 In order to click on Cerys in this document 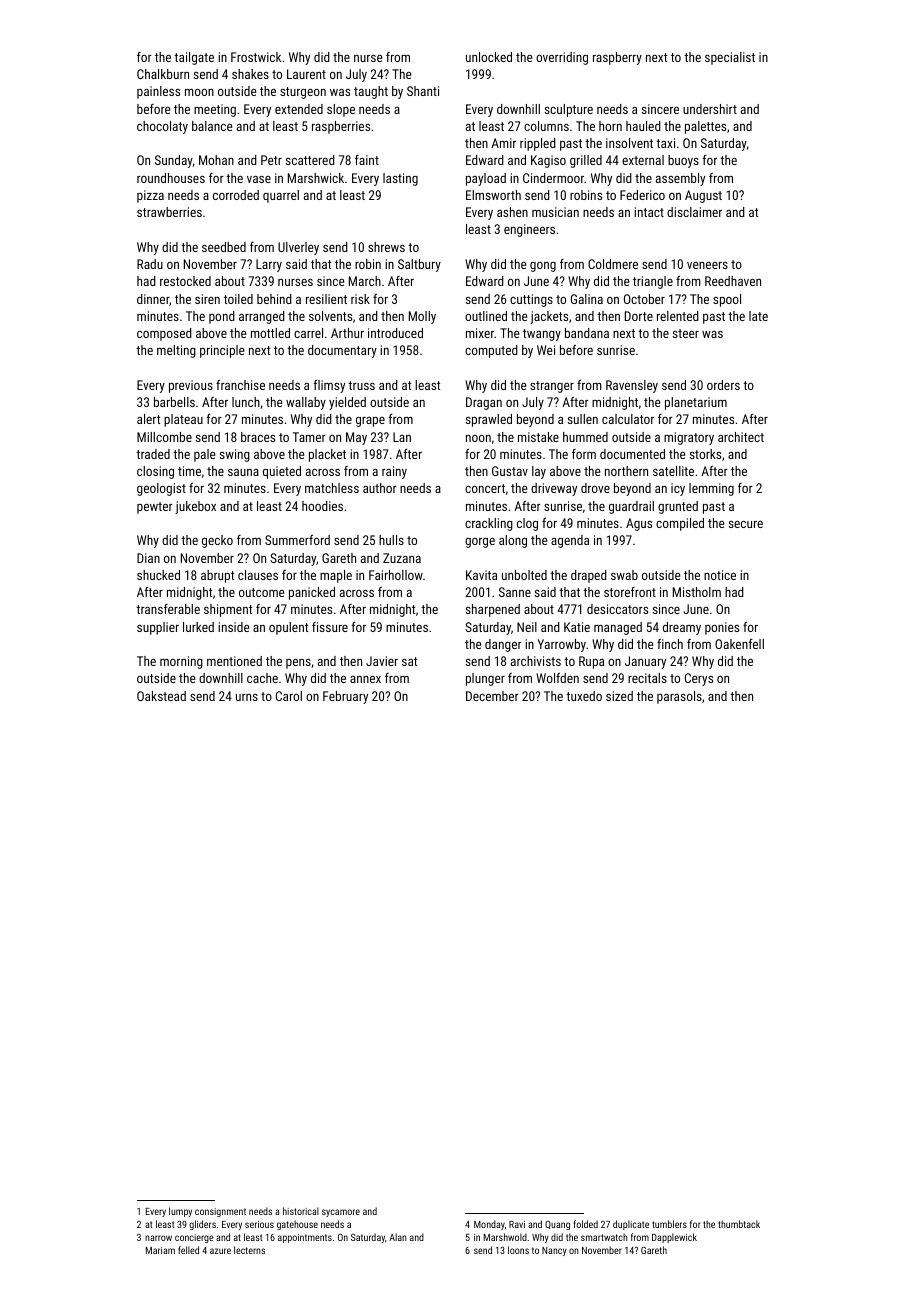, I will do `click(699, 679)`.
